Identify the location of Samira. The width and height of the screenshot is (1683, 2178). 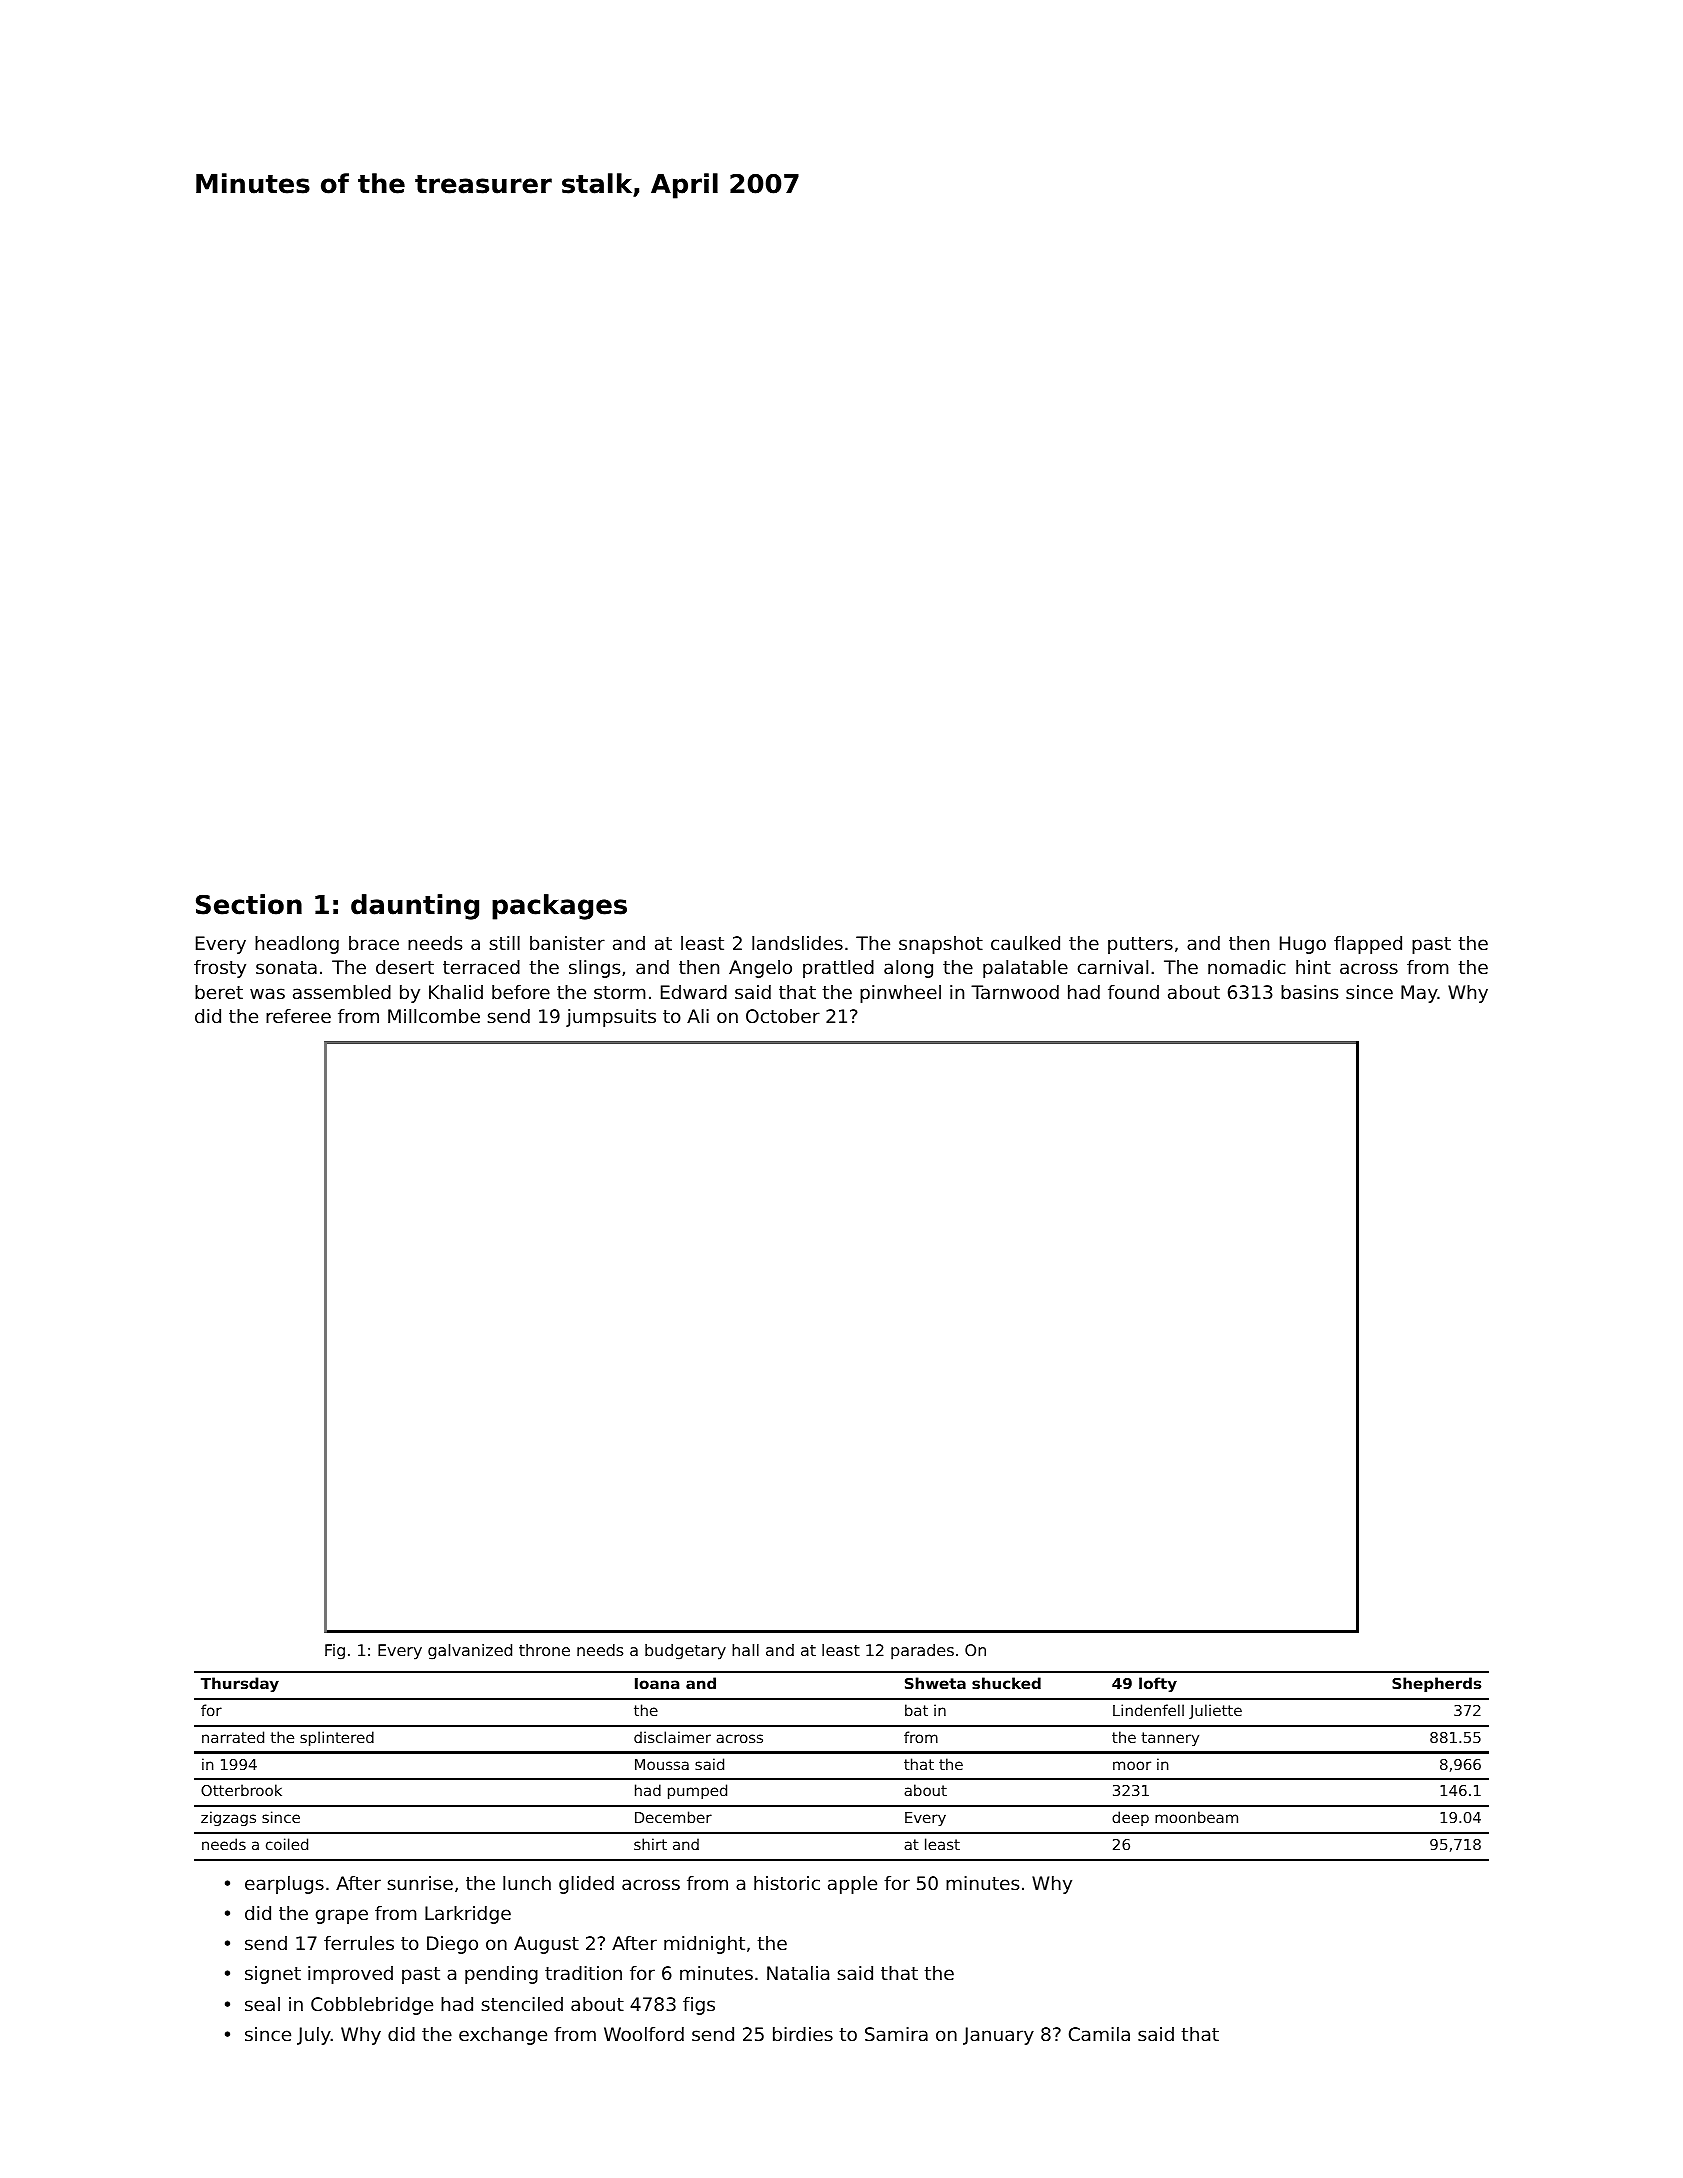
(896, 2034).
